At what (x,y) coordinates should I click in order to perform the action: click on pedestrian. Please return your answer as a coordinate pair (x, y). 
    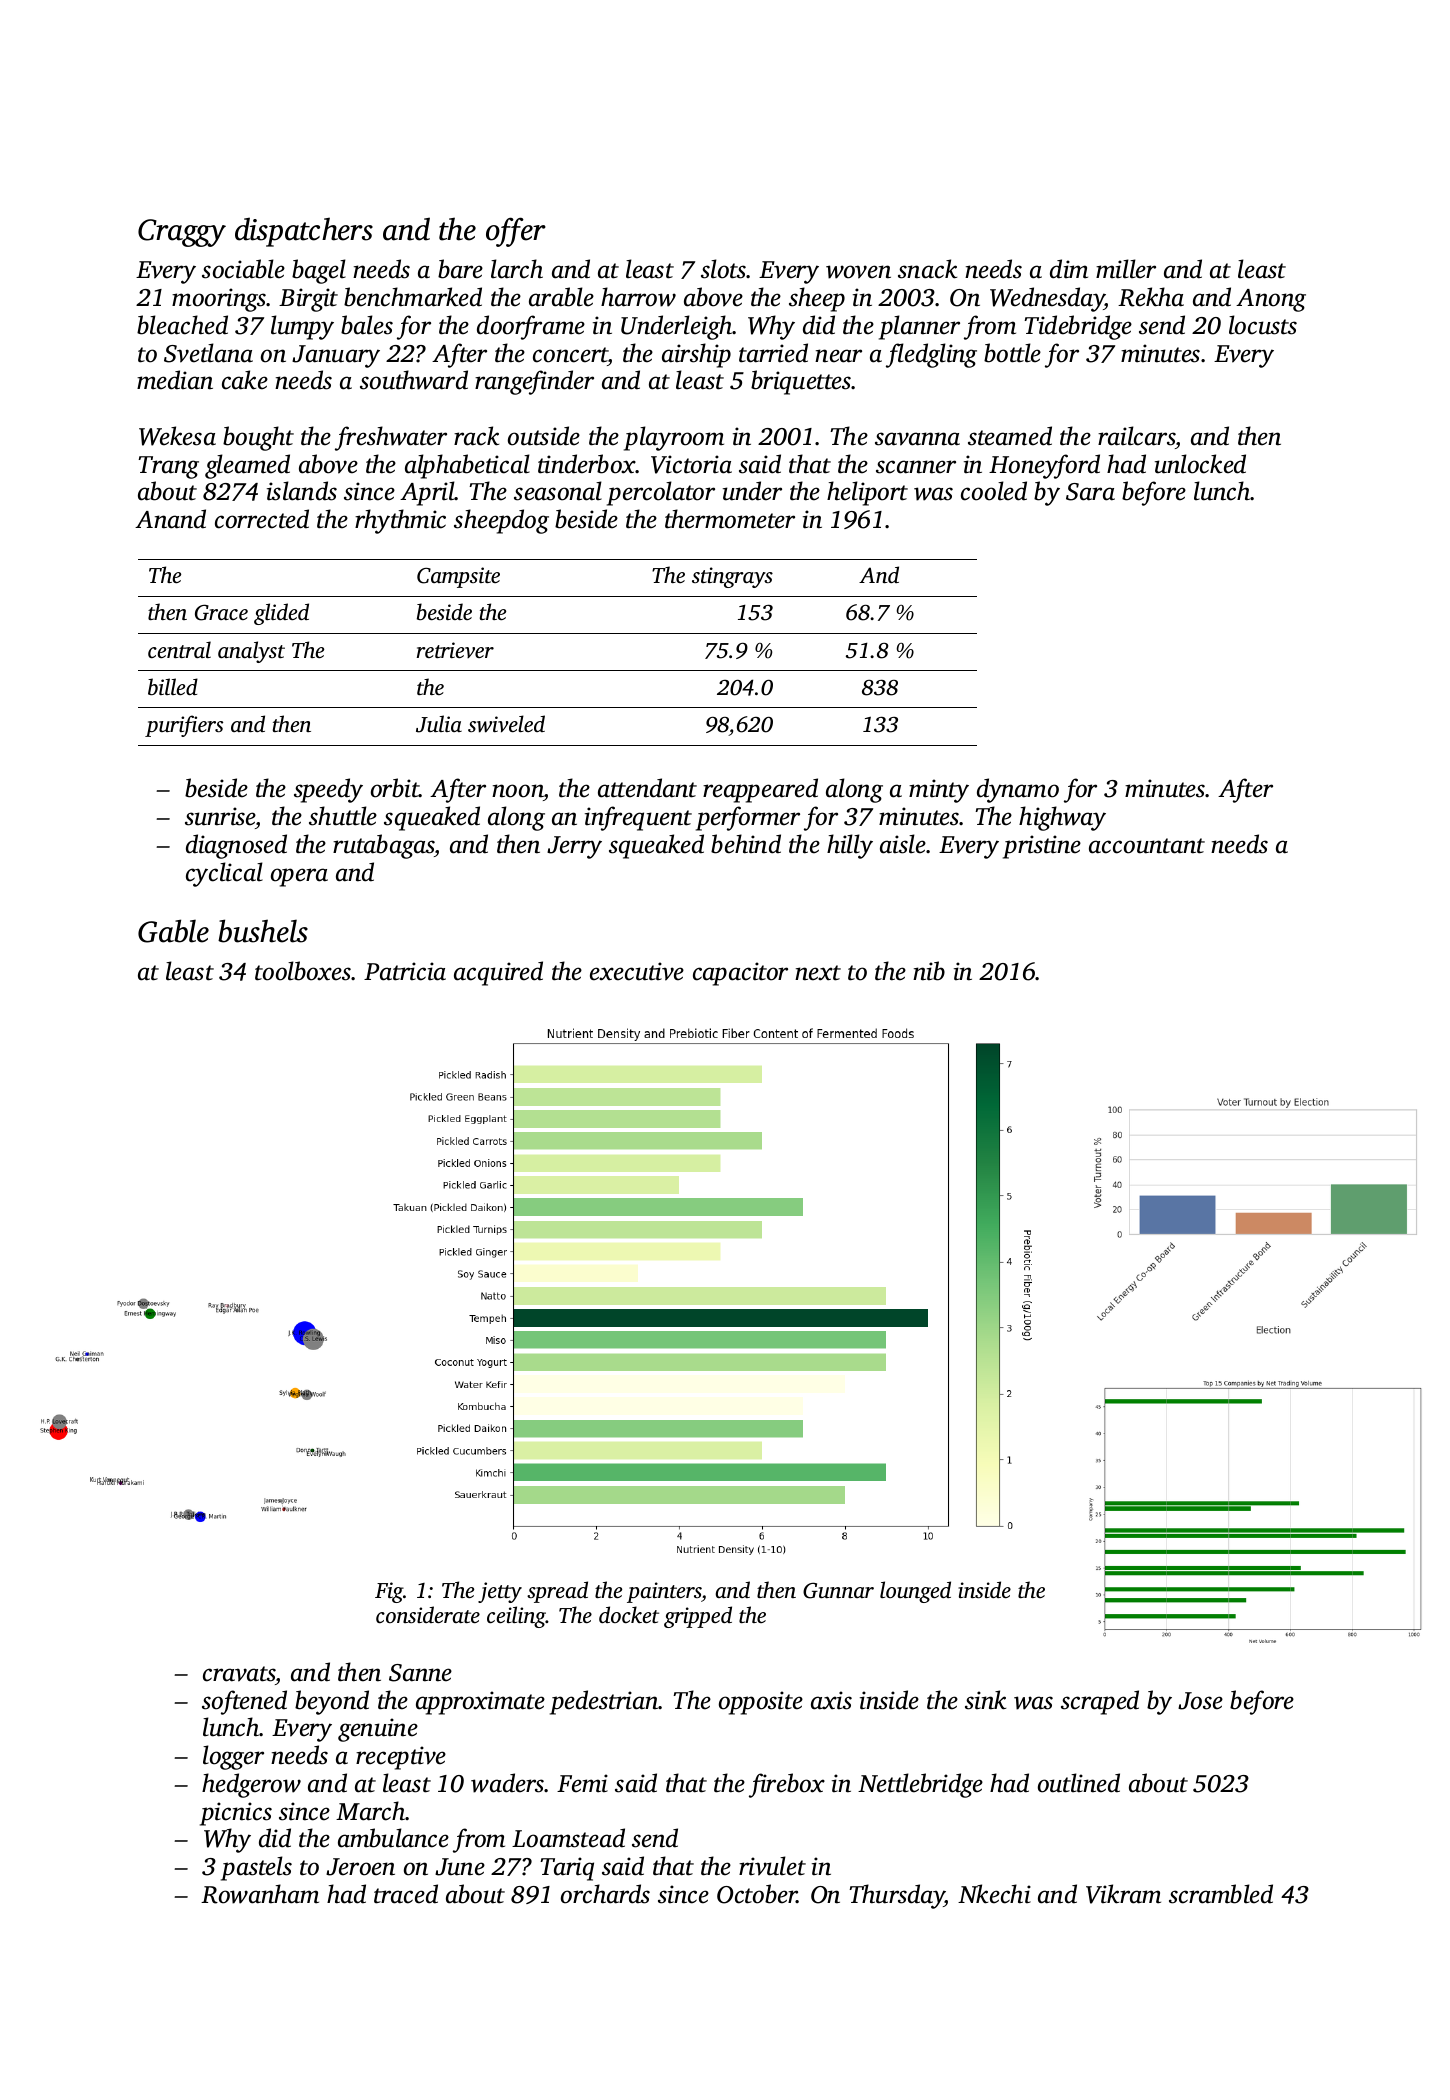
    Looking at the image, I should click on (604, 1702).
